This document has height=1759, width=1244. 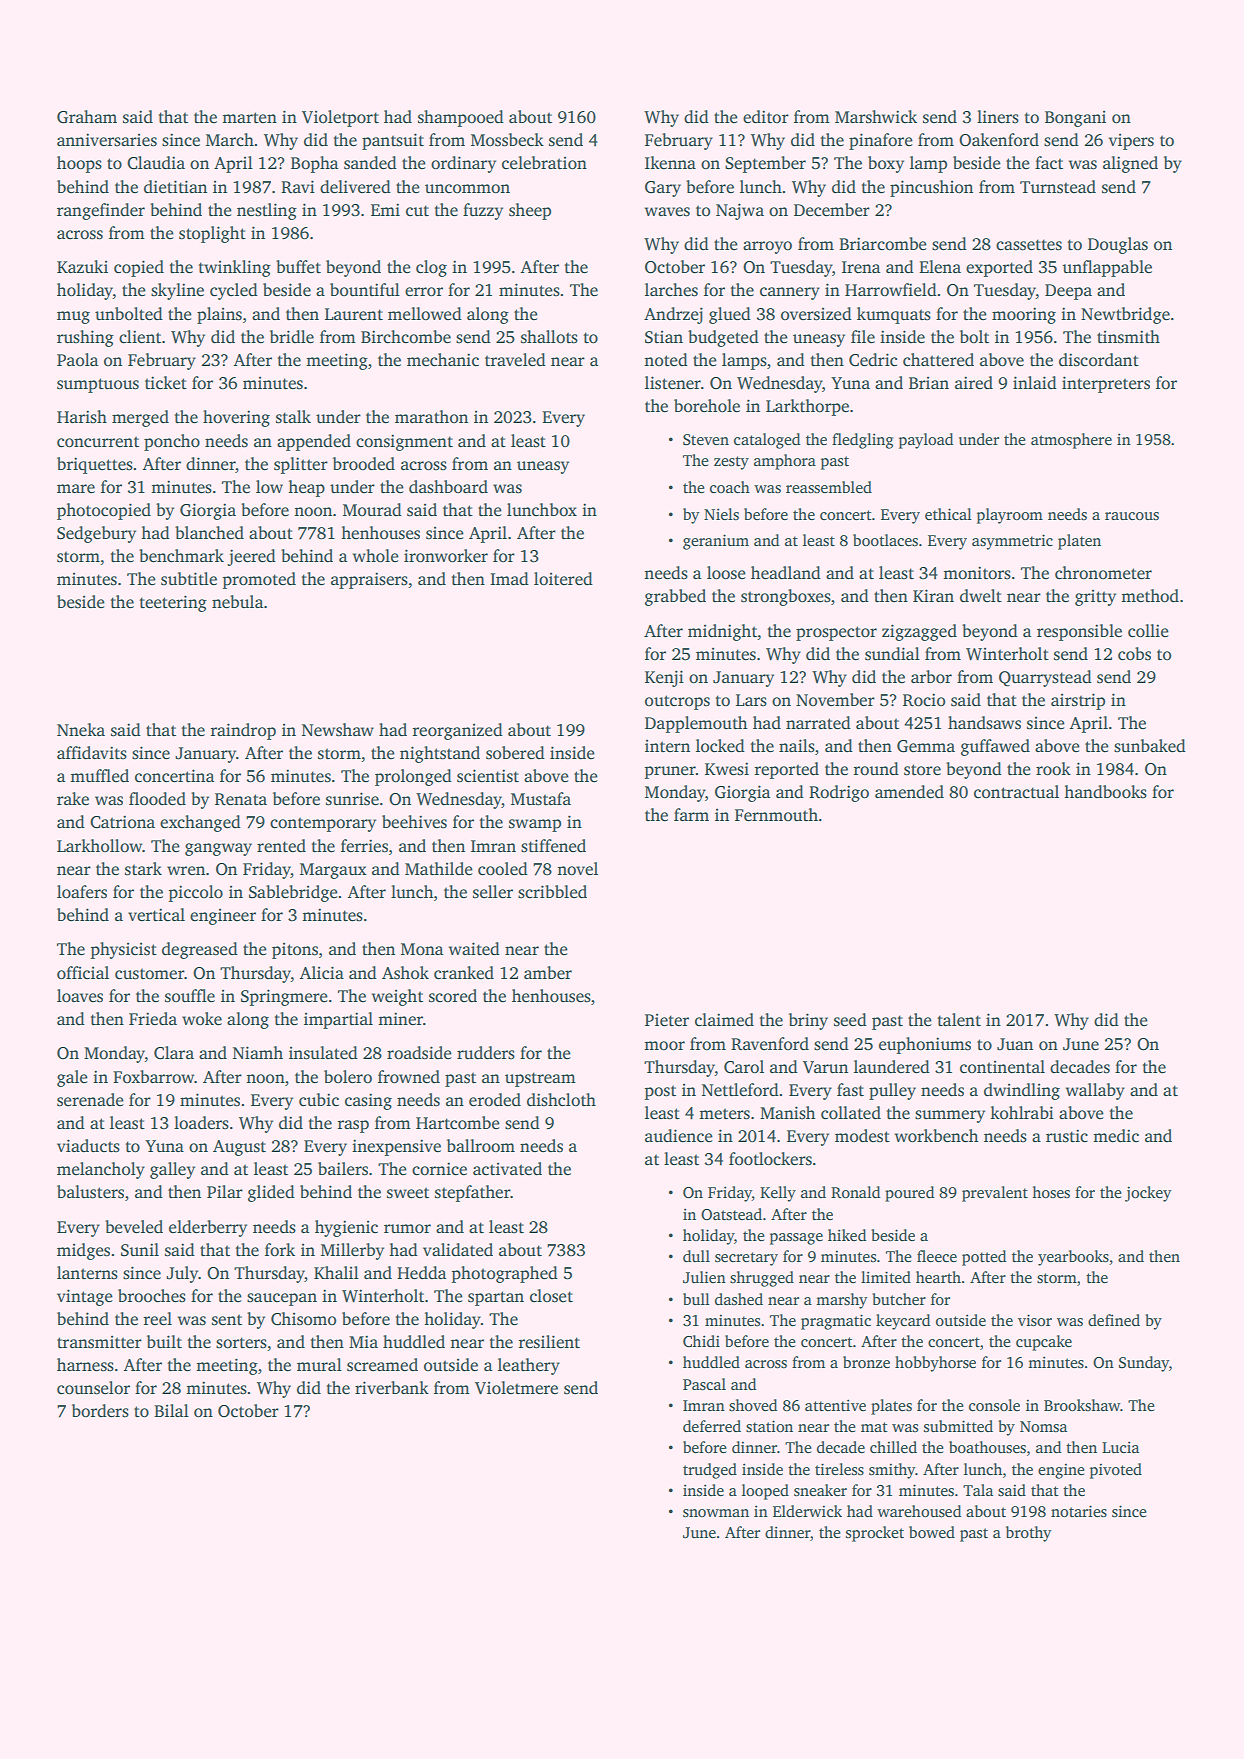 What do you see at coordinates (76, 489) in the document?
I see `mare` at bounding box center [76, 489].
